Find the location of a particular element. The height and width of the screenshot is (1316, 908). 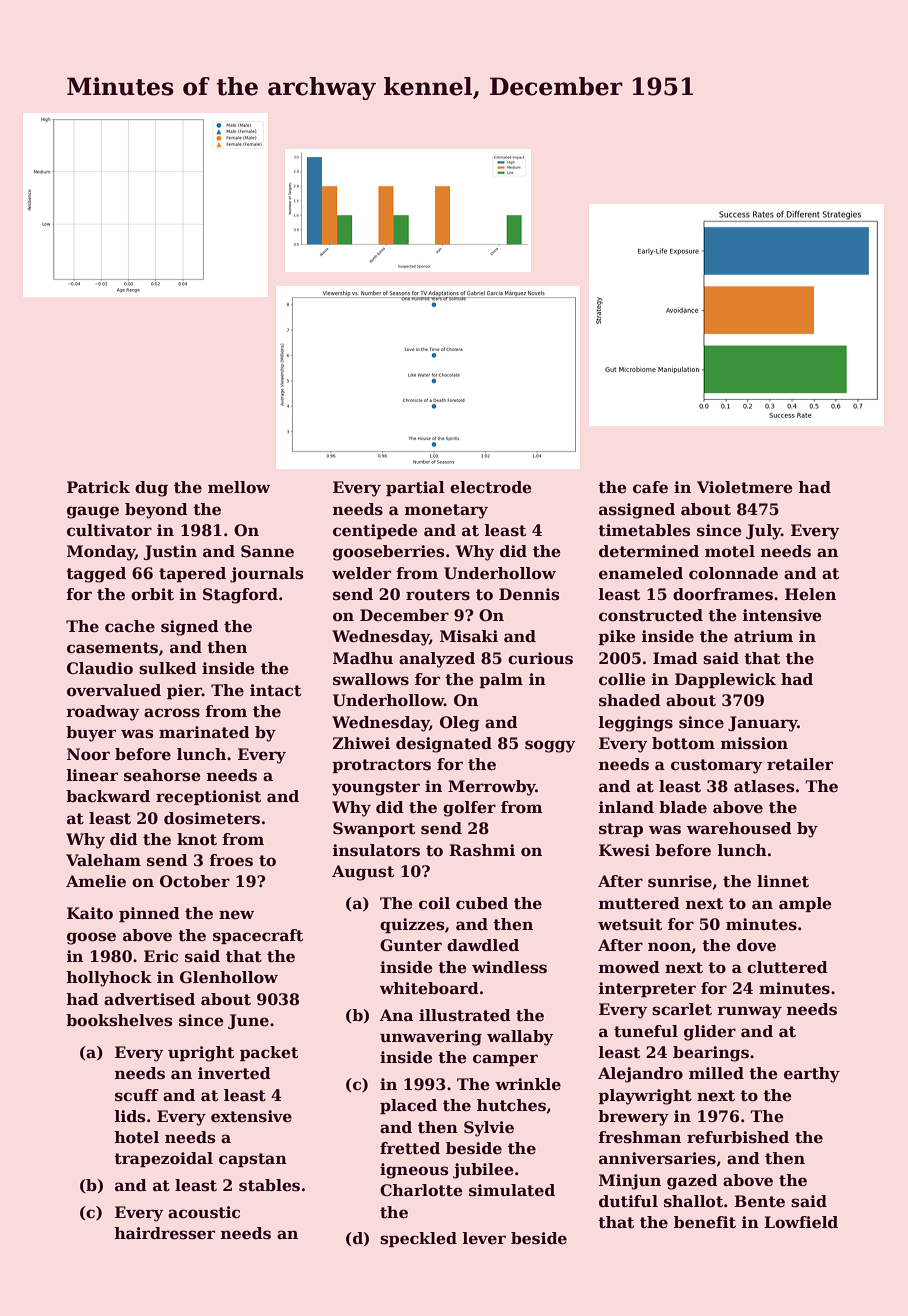

noon is located at coordinates (669, 947).
